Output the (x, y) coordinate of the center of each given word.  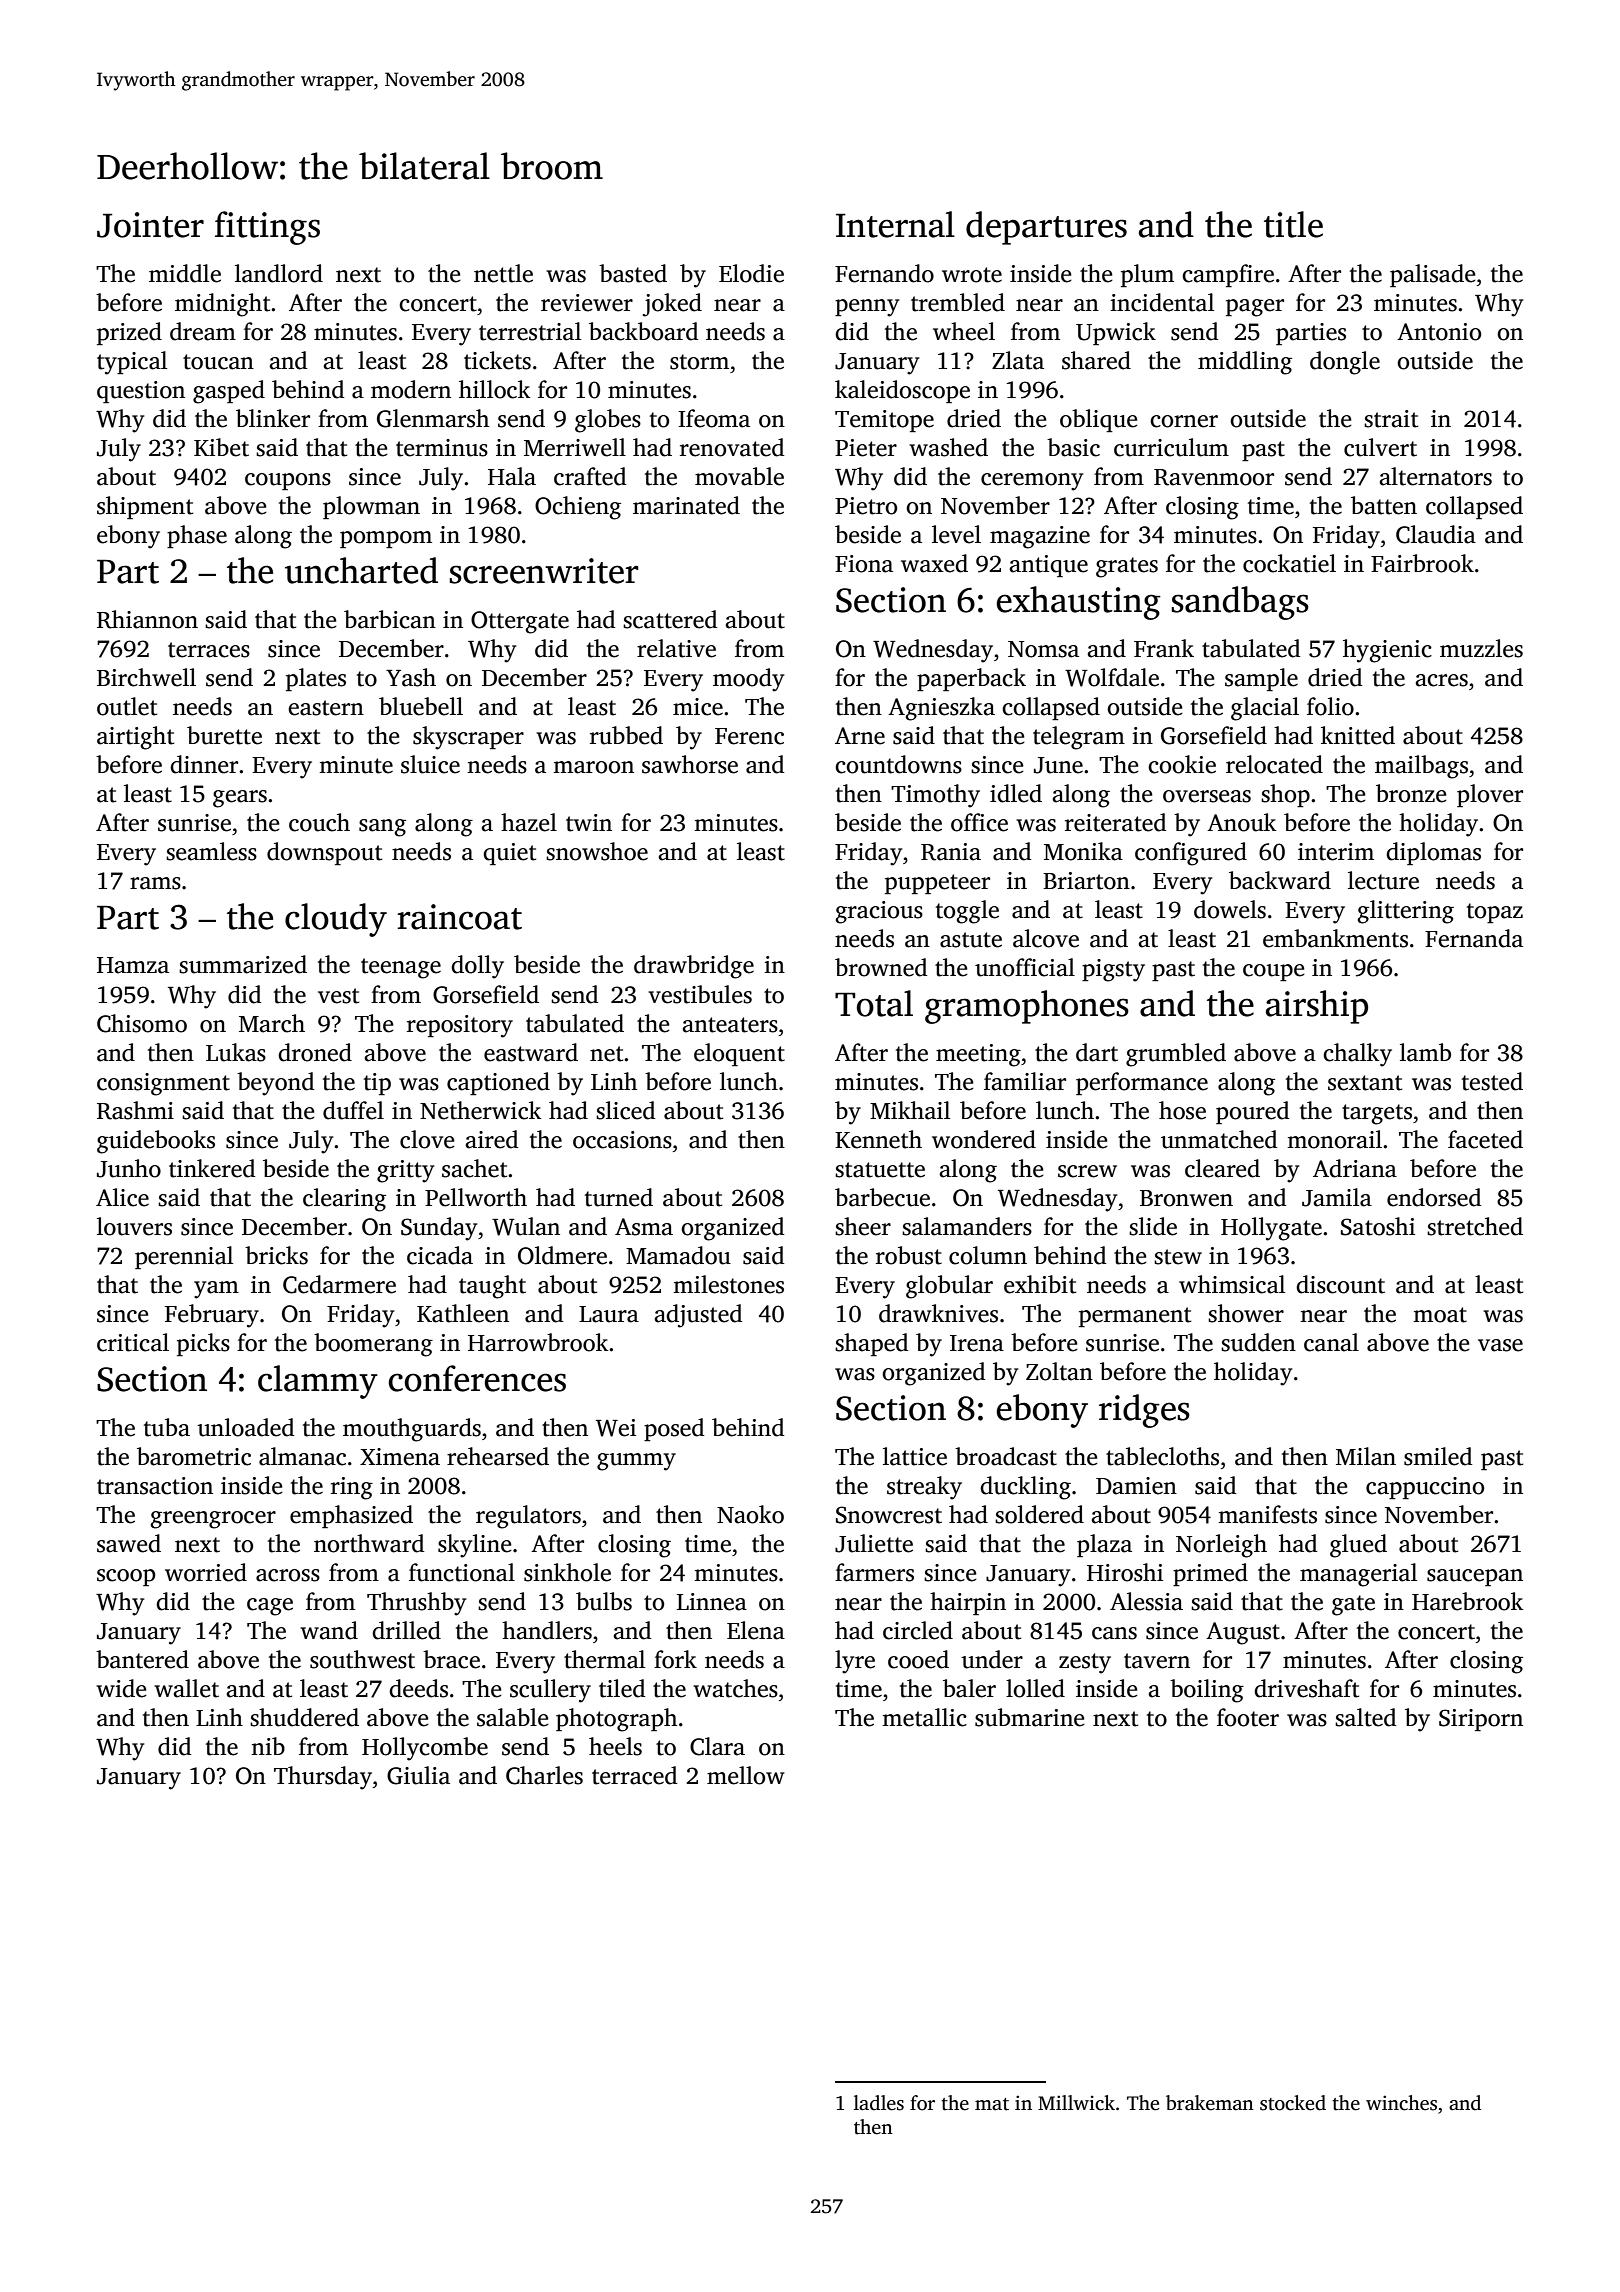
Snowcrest (889, 1515)
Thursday (323, 1778)
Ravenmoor (1214, 477)
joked (672, 305)
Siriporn (1481, 1720)
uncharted (361, 570)
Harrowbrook (538, 1342)
